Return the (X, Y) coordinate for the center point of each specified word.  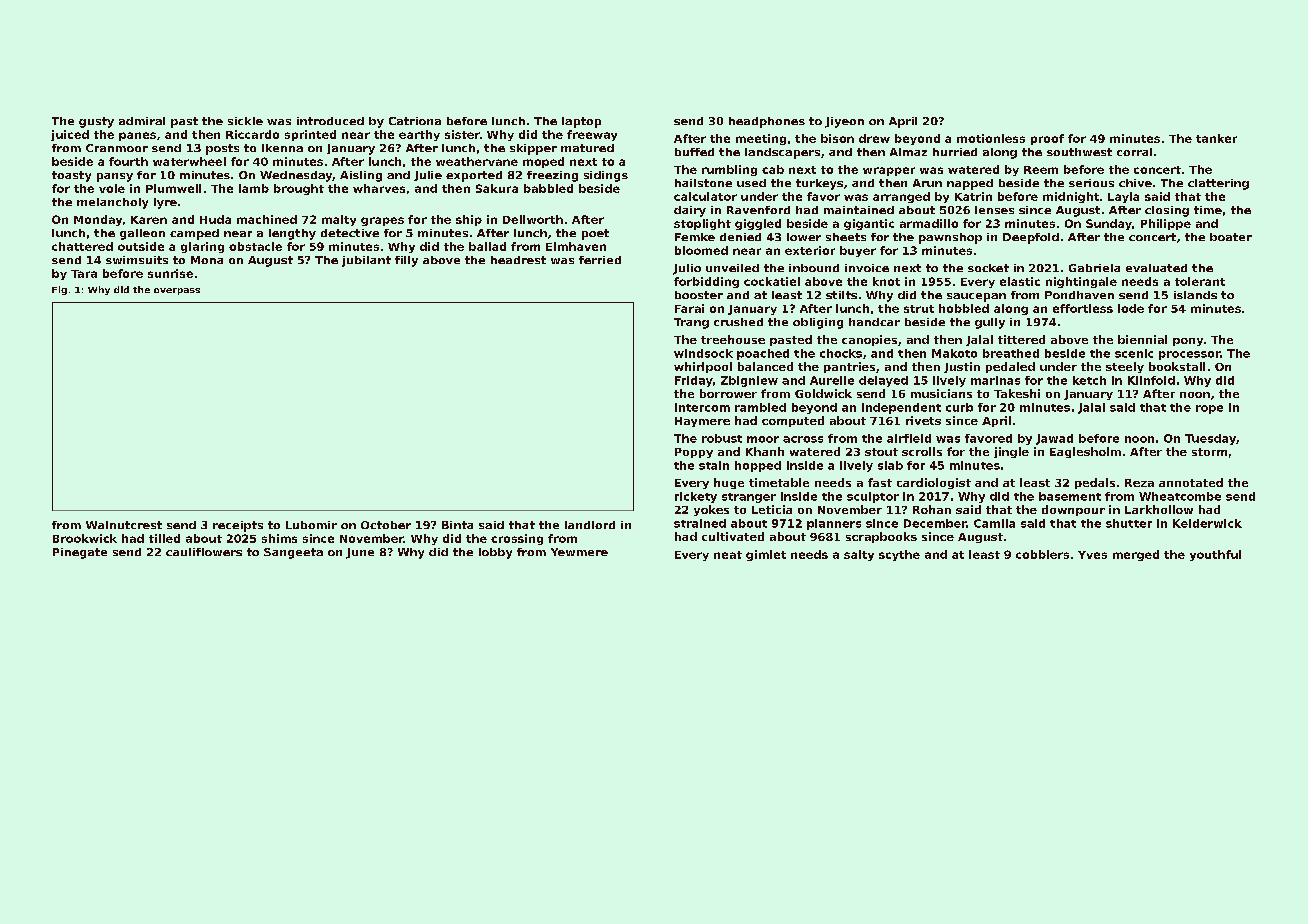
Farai (689, 308)
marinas (995, 380)
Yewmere (579, 552)
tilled (164, 538)
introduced (330, 121)
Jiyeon (844, 122)
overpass (177, 291)
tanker (1216, 138)
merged (1136, 555)
